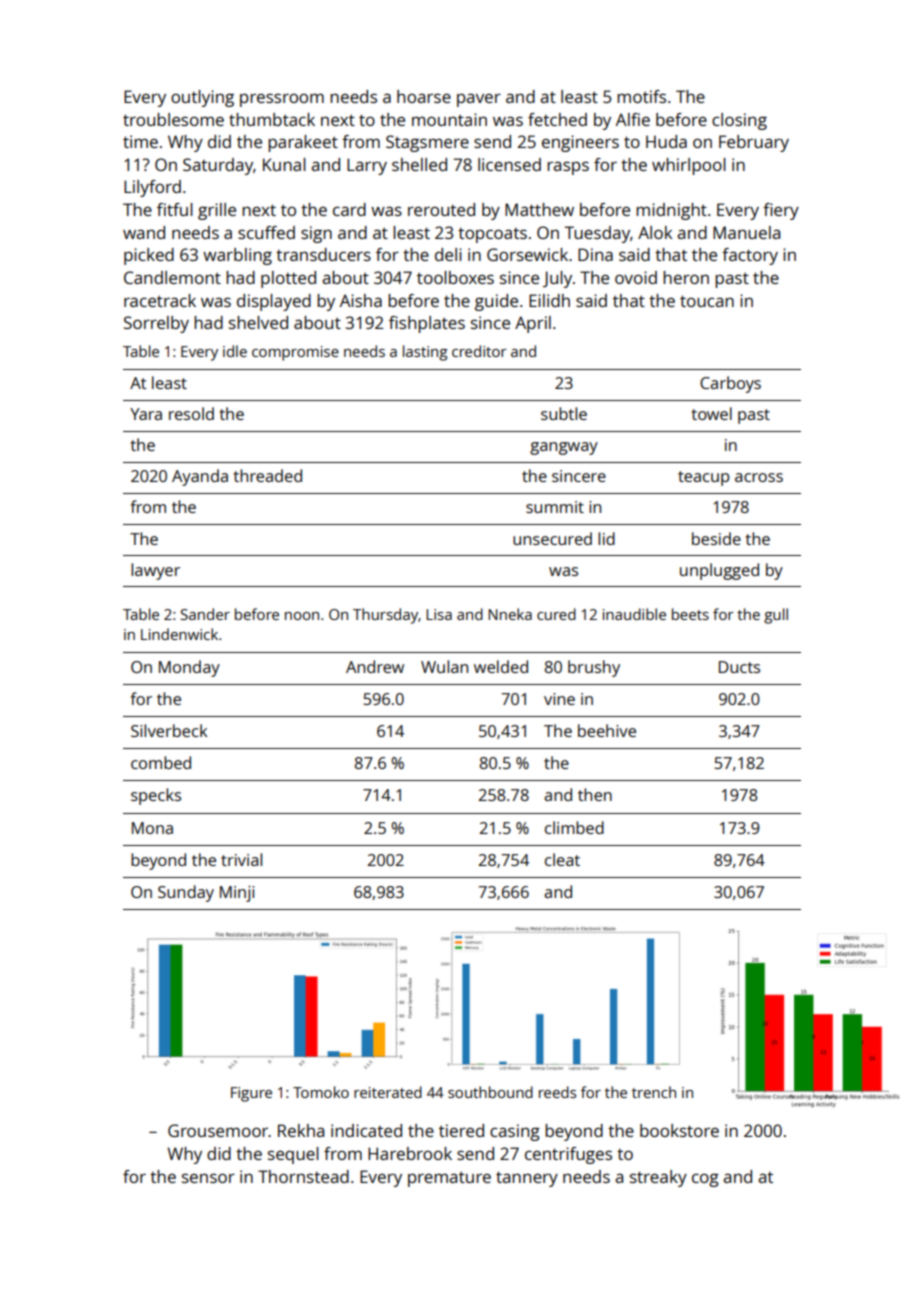  Describe the element at coordinates (641, 96) in the screenshot. I see `motifs` at that location.
